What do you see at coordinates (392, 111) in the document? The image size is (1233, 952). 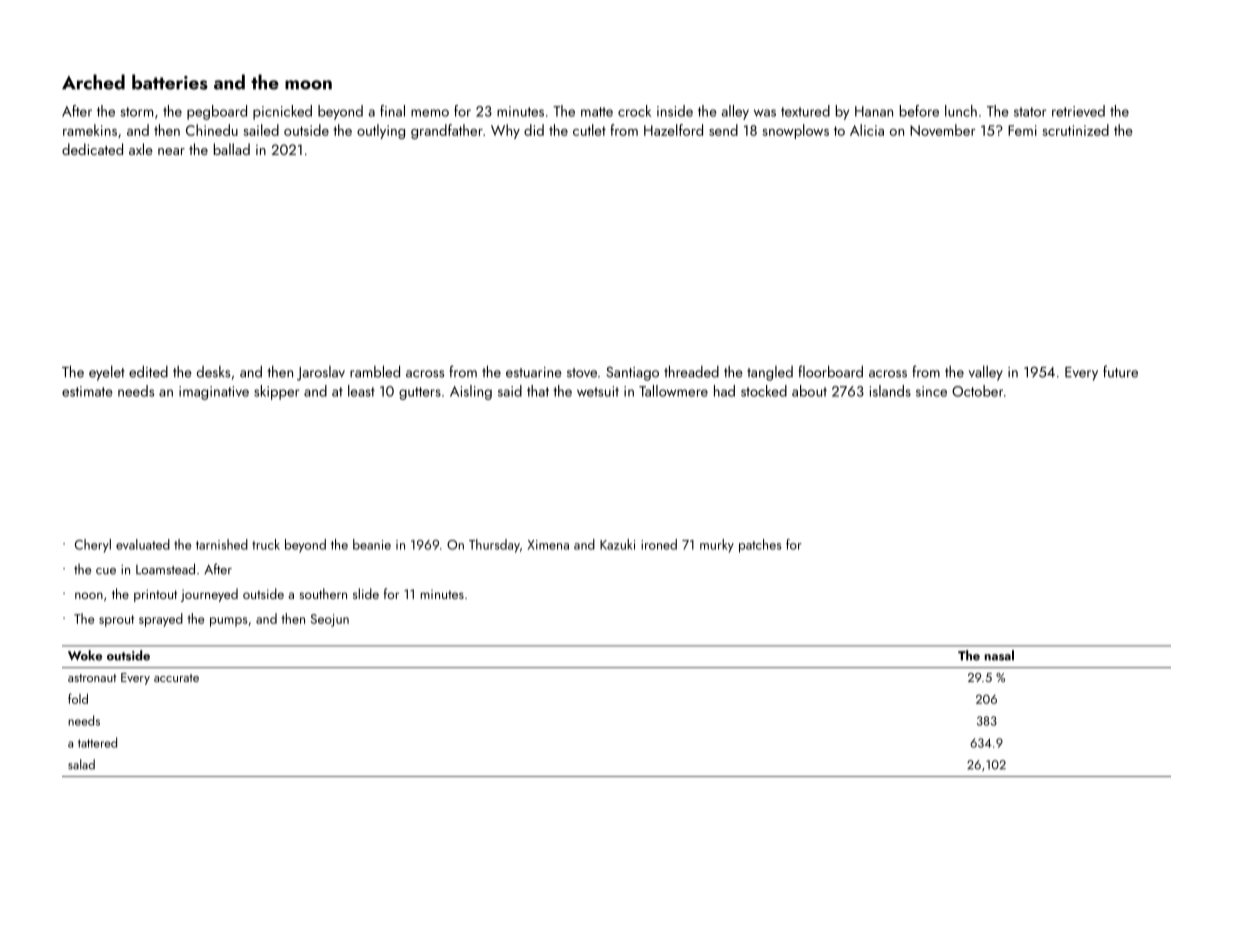 I see `final` at bounding box center [392, 111].
